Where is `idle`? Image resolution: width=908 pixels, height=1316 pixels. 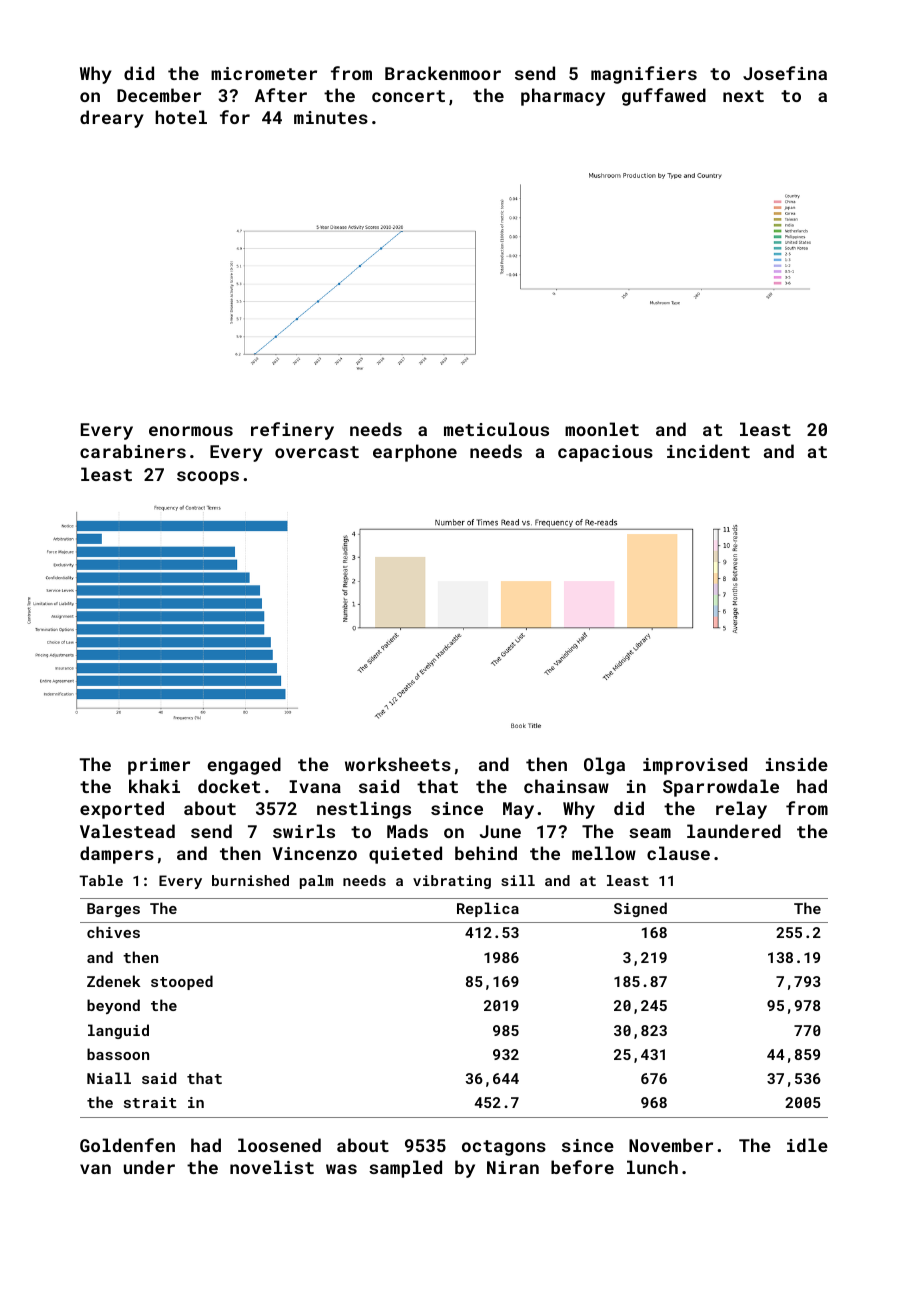
idle is located at coordinates (807, 1145).
